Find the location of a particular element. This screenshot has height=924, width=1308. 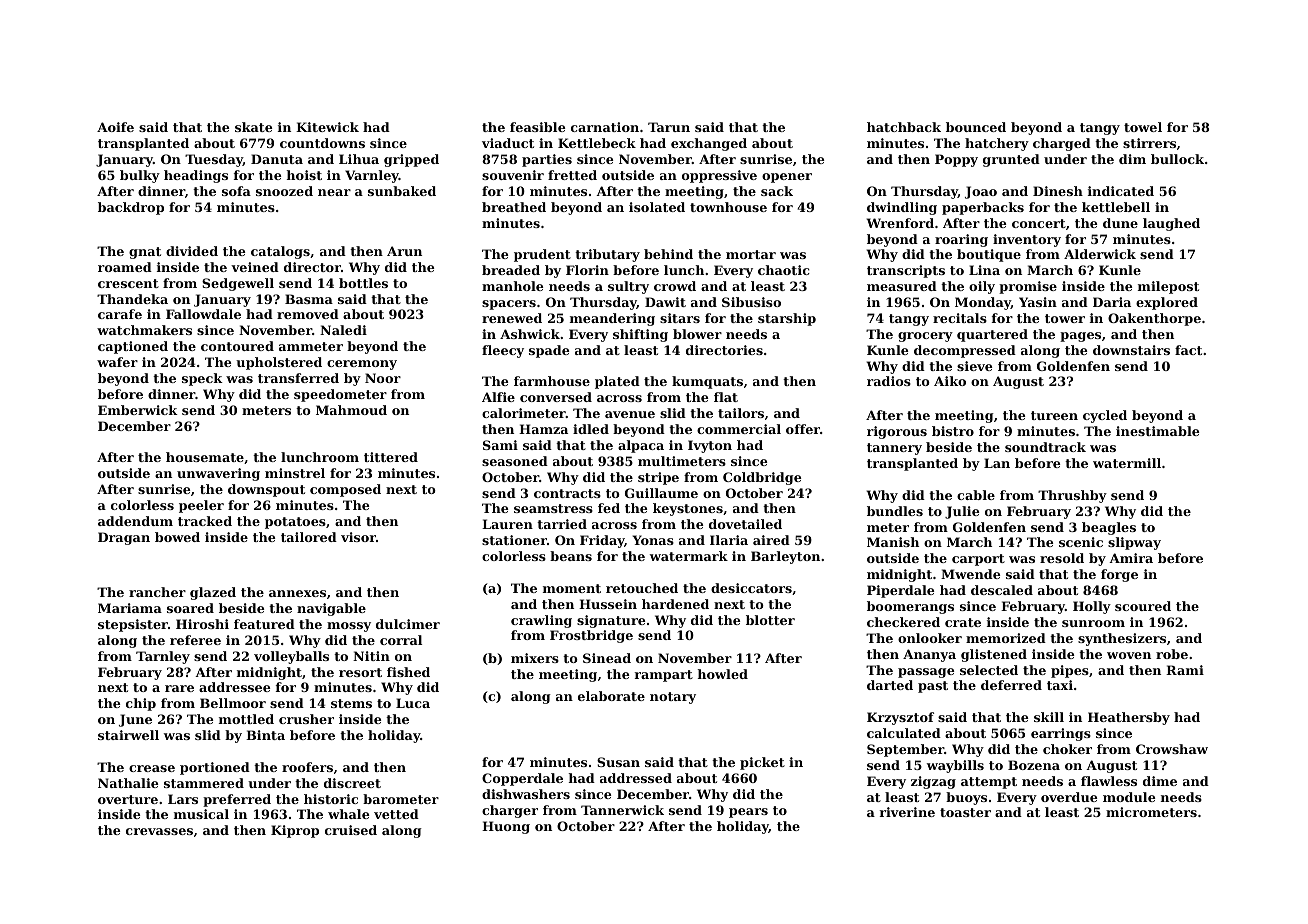

feasible is located at coordinates (537, 127).
